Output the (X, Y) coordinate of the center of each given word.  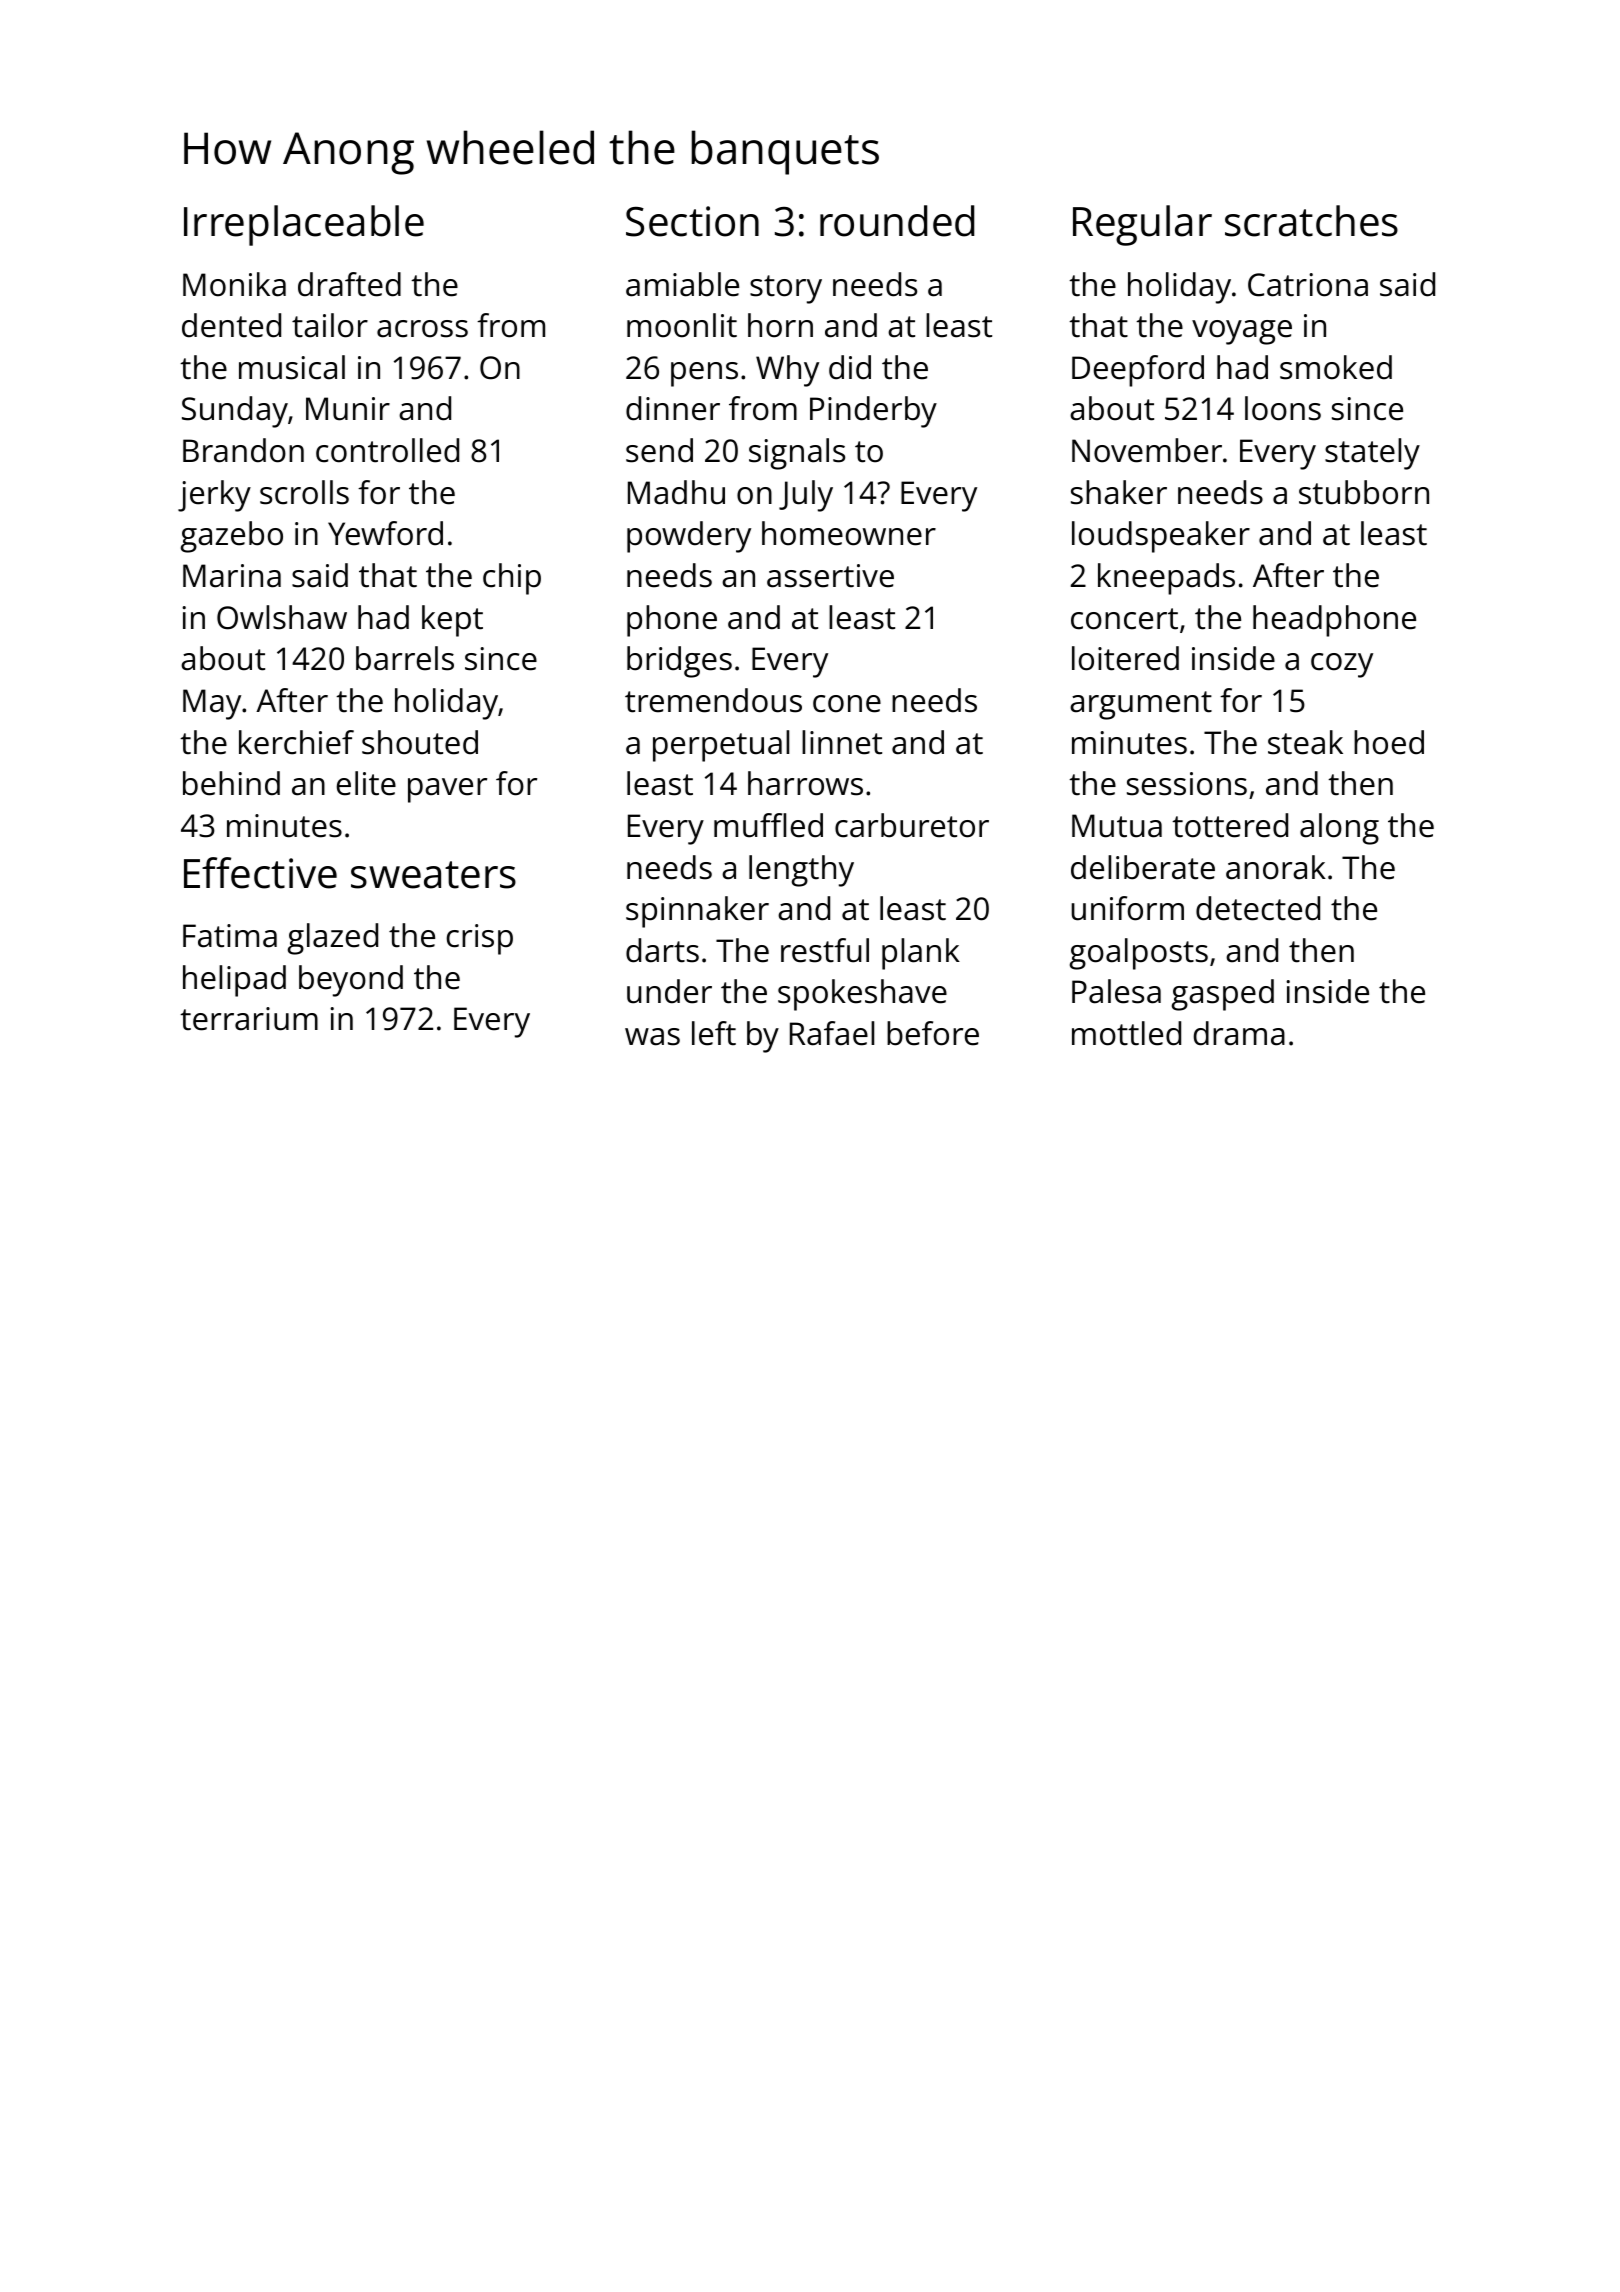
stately (1372, 454)
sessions (1187, 784)
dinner (673, 408)
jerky (214, 496)
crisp (479, 939)
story (786, 289)
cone (847, 704)
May (212, 704)
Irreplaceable (304, 225)
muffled (768, 825)
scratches (1311, 221)
